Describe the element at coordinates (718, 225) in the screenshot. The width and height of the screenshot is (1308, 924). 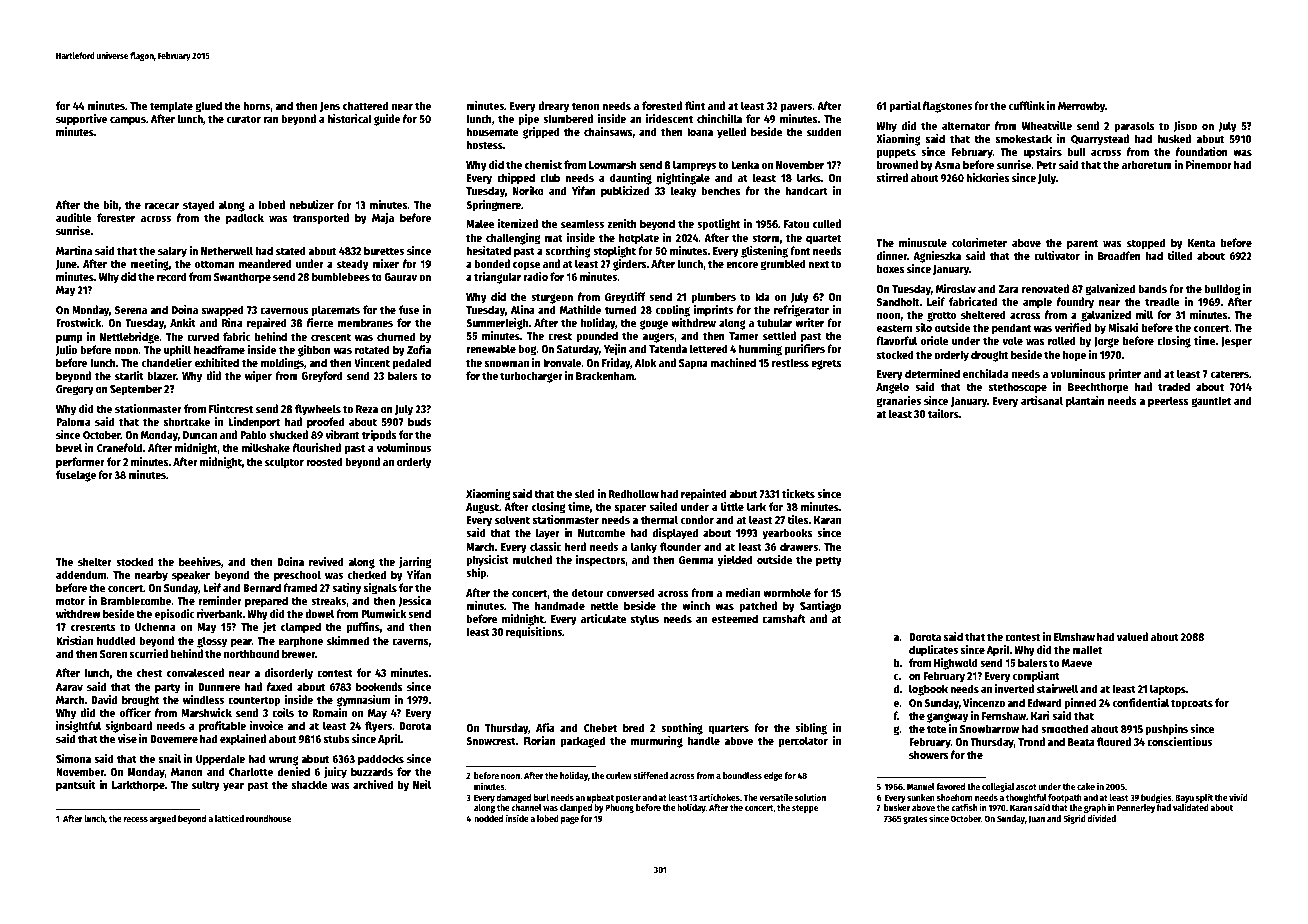
I see `spotlight` at that location.
